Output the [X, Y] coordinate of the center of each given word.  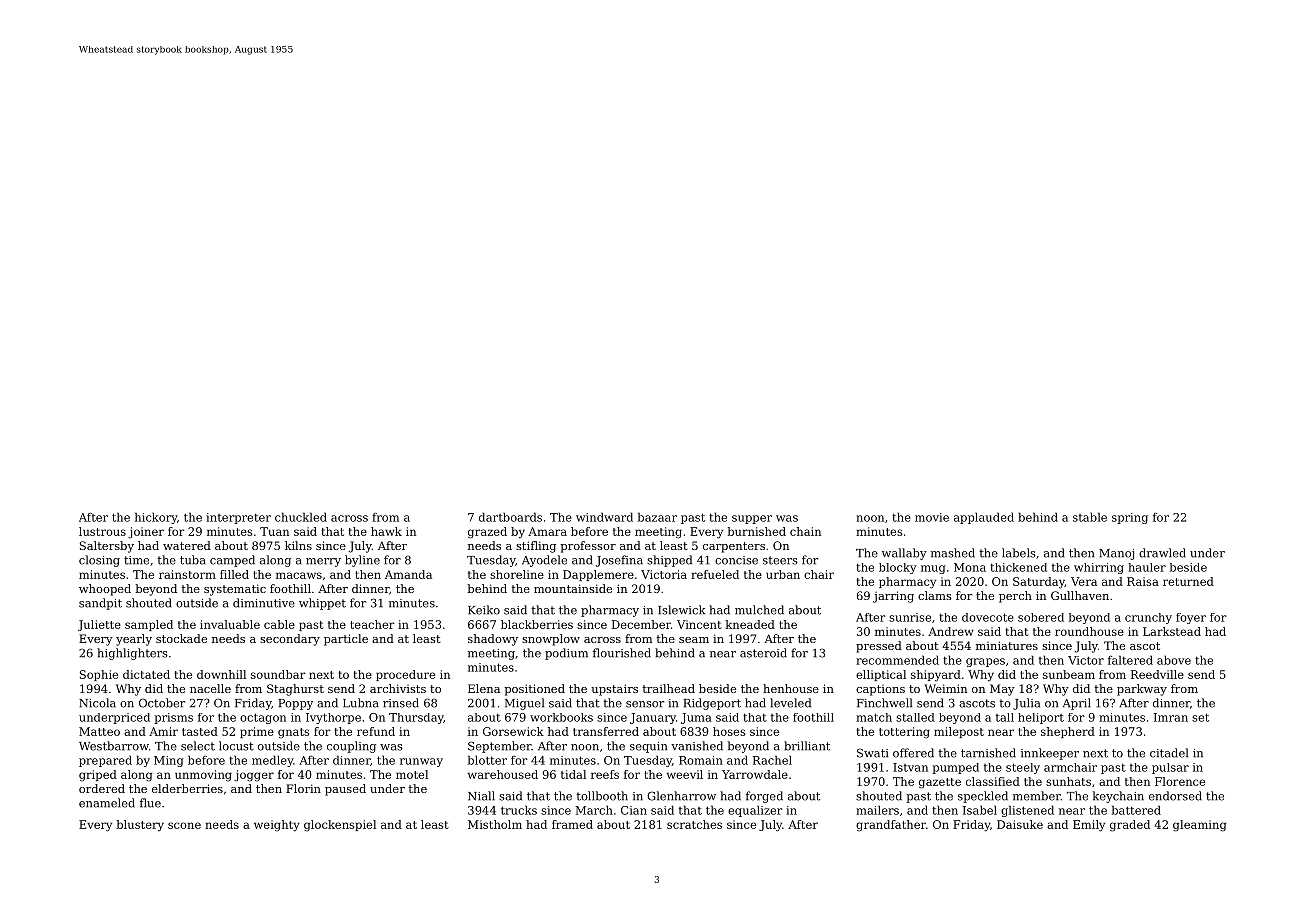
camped [232, 561]
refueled [715, 574]
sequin [648, 747]
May [1002, 690]
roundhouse [1089, 631]
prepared [105, 761]
